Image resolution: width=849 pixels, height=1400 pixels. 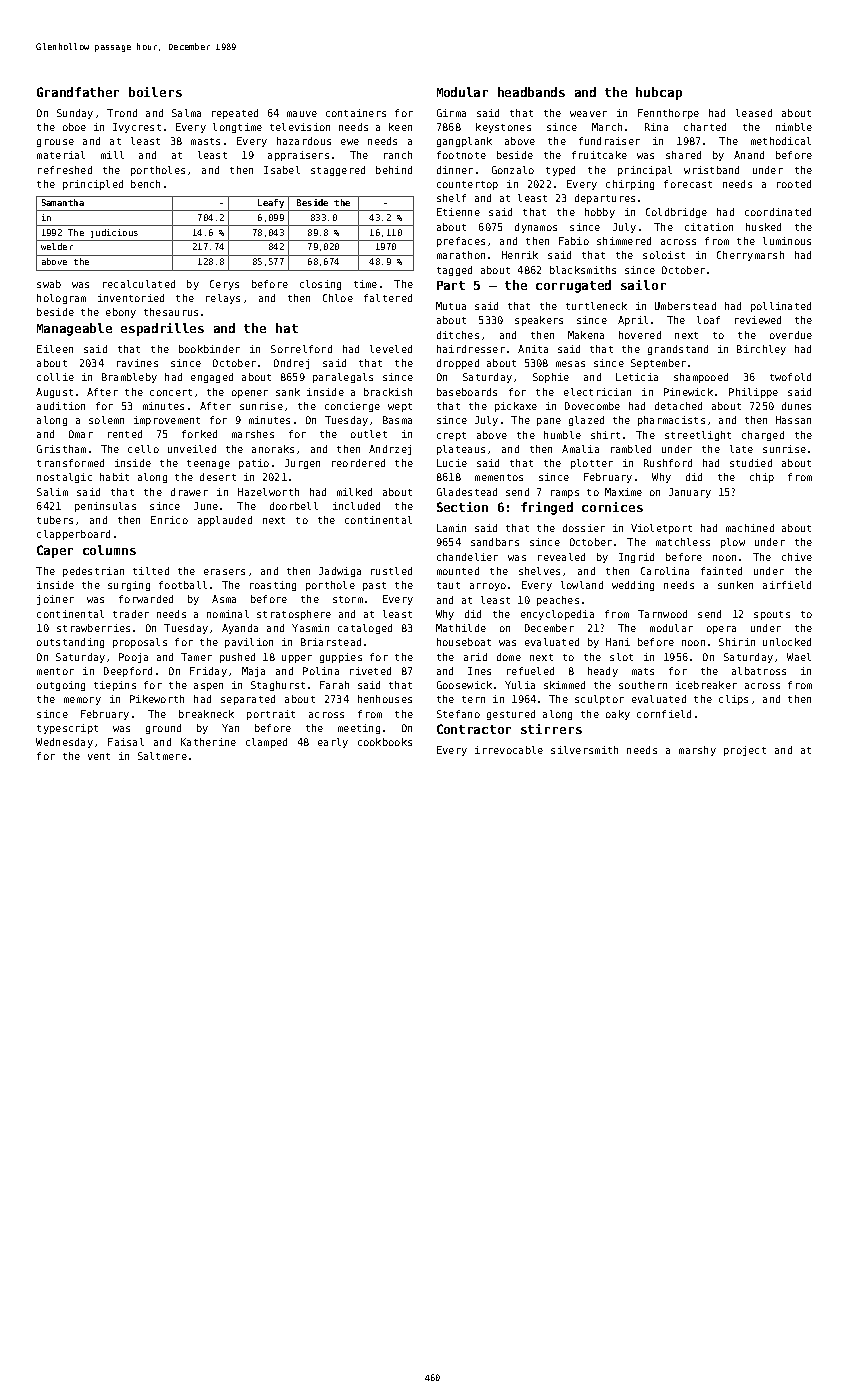 What do you see at coordinates (701, 378) in the page?
I see `shampooed` at bounding box center [701, 378].
